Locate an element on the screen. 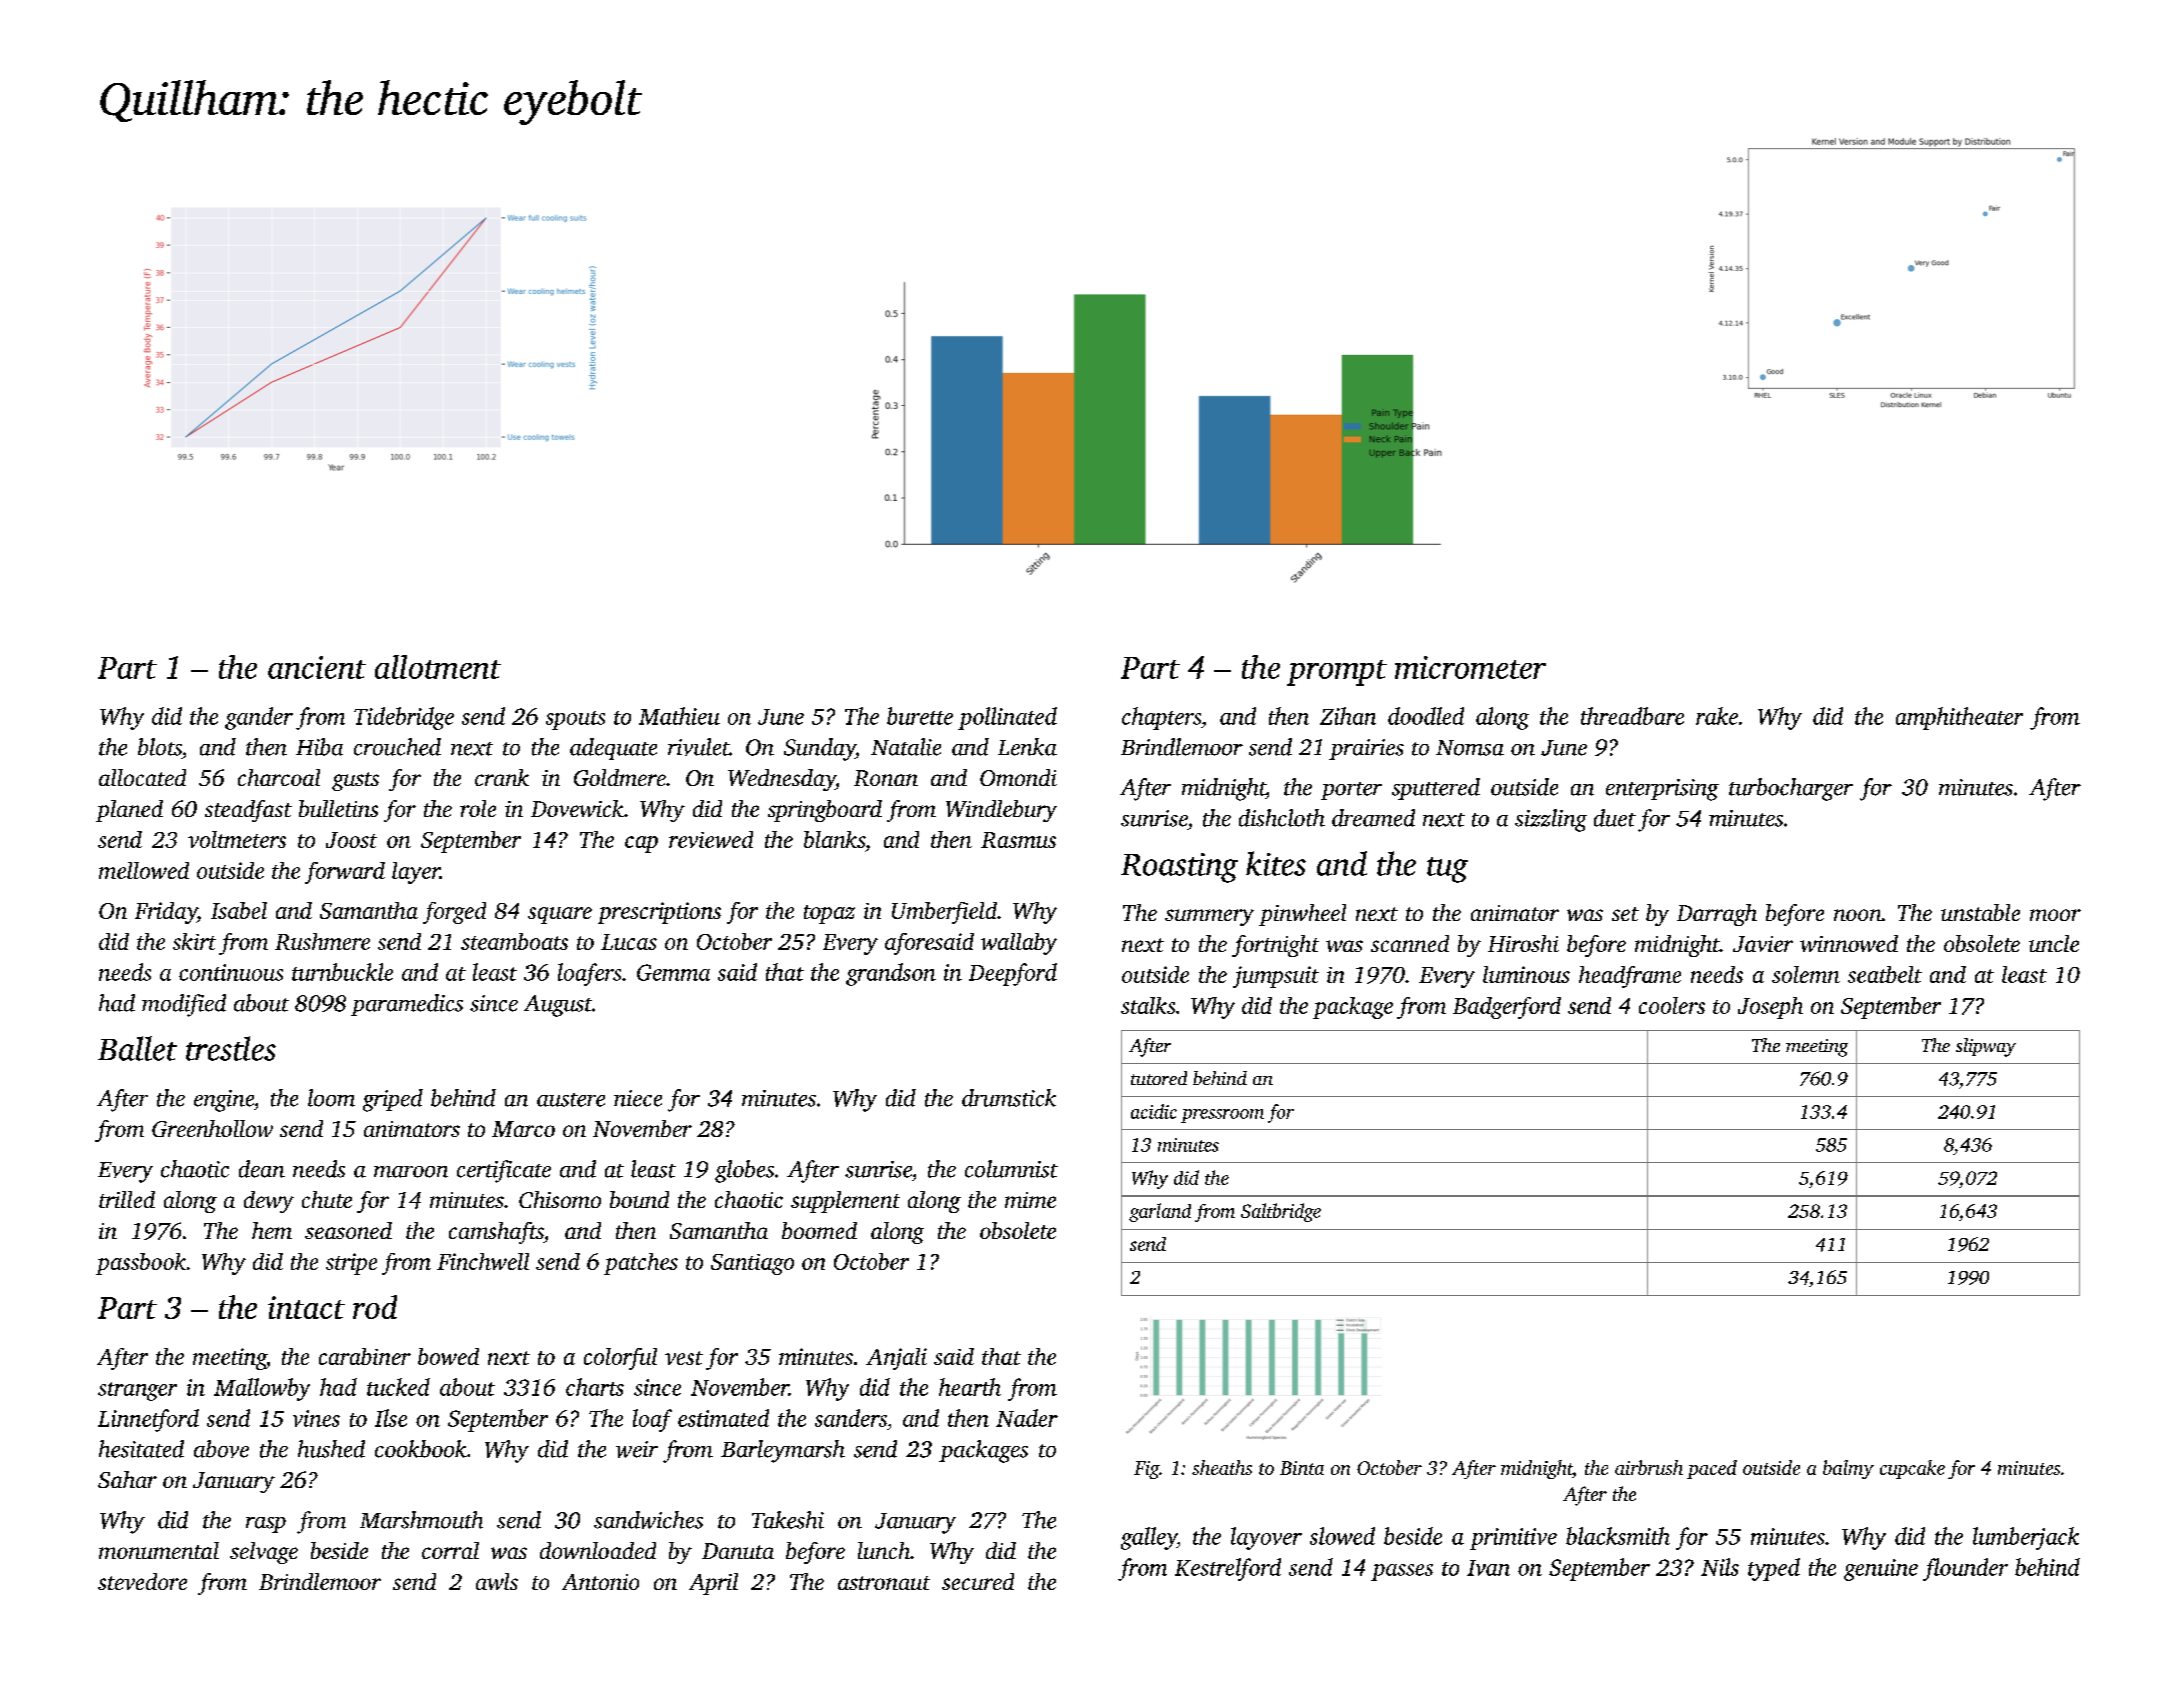  patches is located at coordinates (641, 1264).
